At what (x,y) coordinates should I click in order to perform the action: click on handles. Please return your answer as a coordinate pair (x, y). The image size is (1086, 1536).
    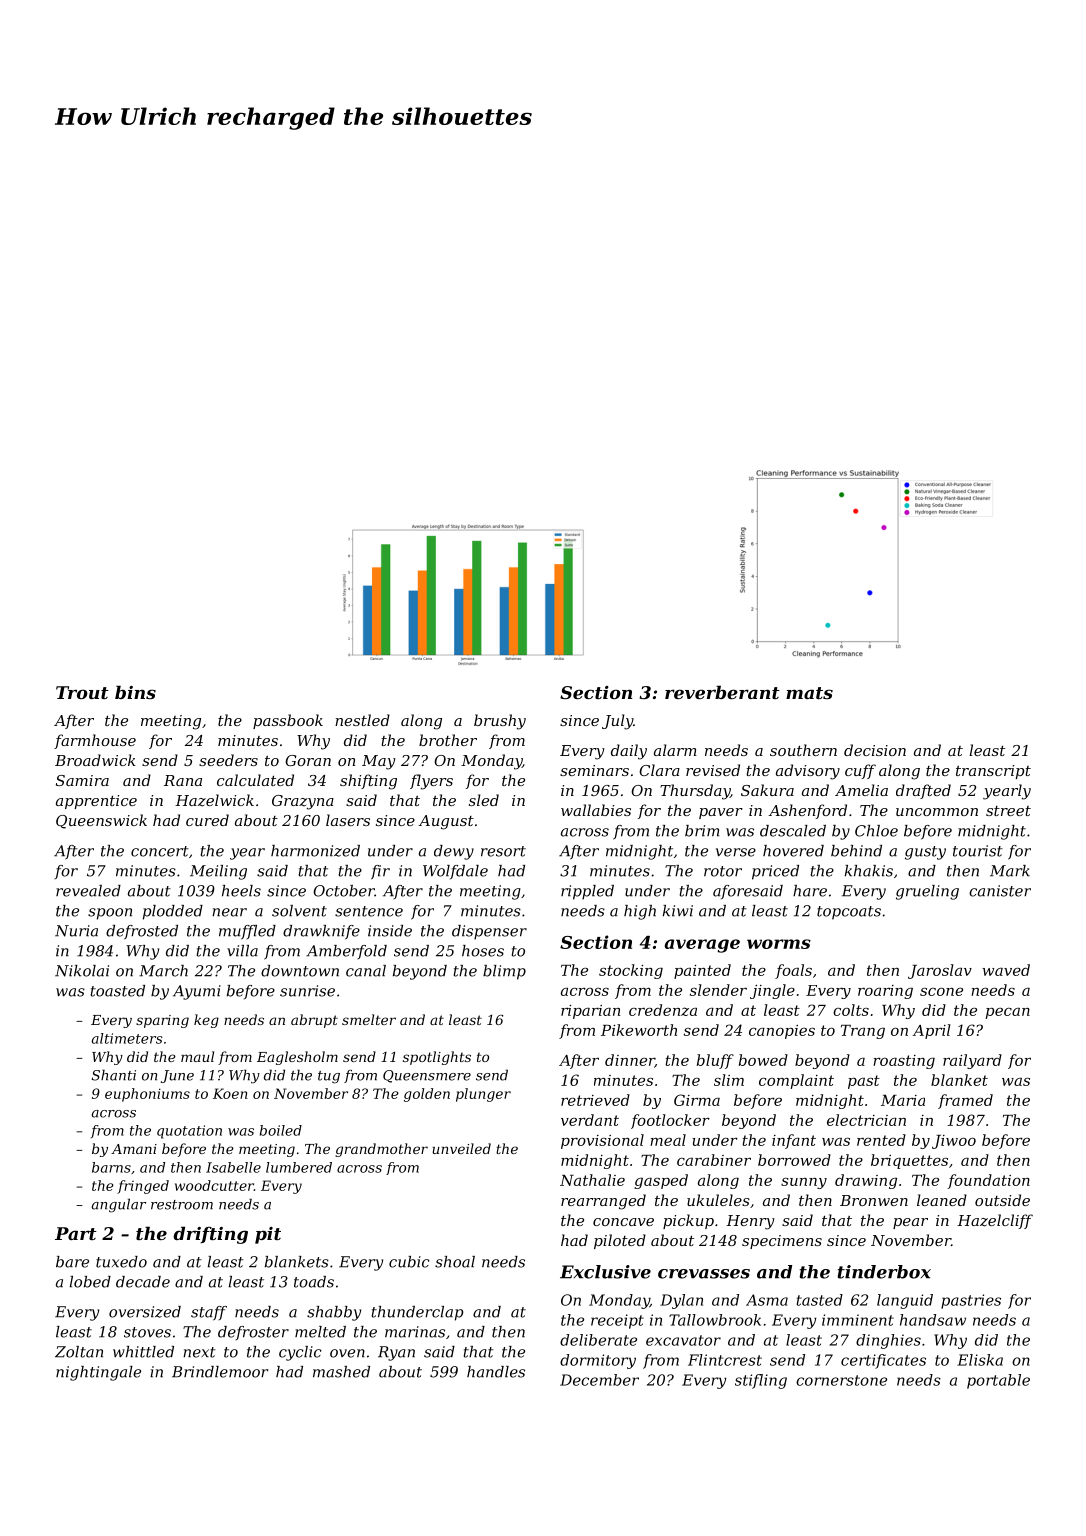
    Looking at the image, I should click on (496, 1372).
